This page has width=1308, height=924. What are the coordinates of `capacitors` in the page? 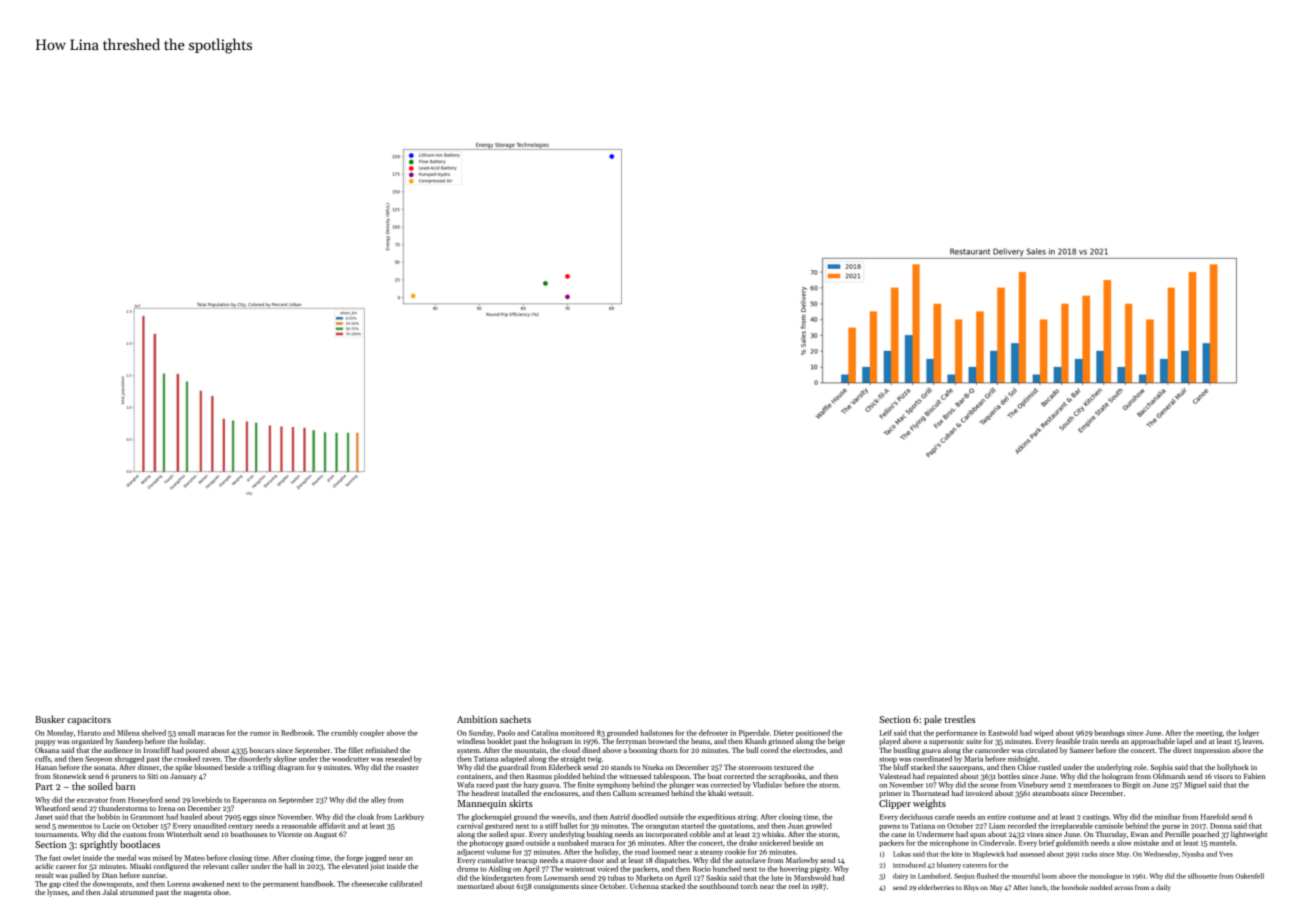 It's located at (89, 720).
